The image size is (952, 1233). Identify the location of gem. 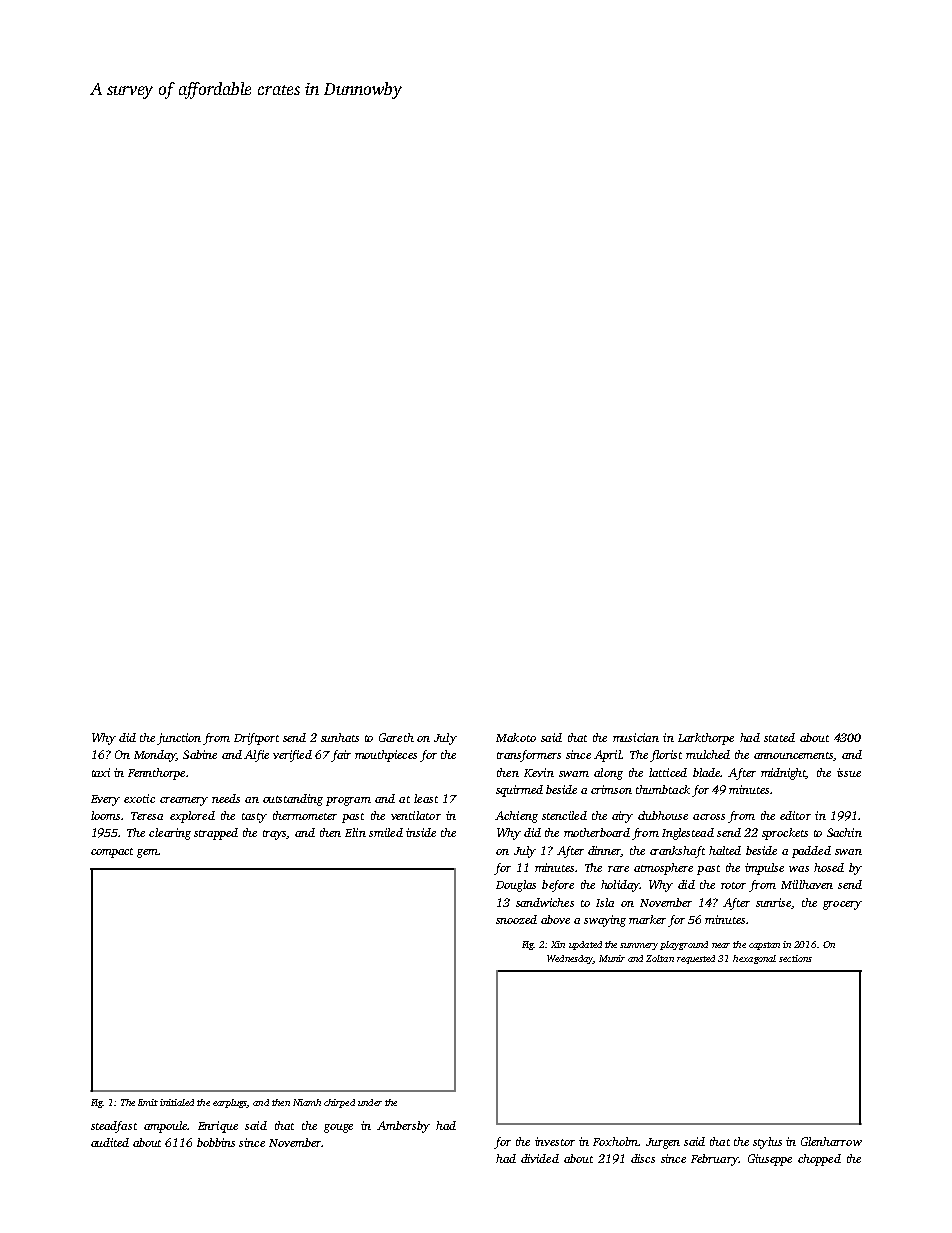
(147, 853).
